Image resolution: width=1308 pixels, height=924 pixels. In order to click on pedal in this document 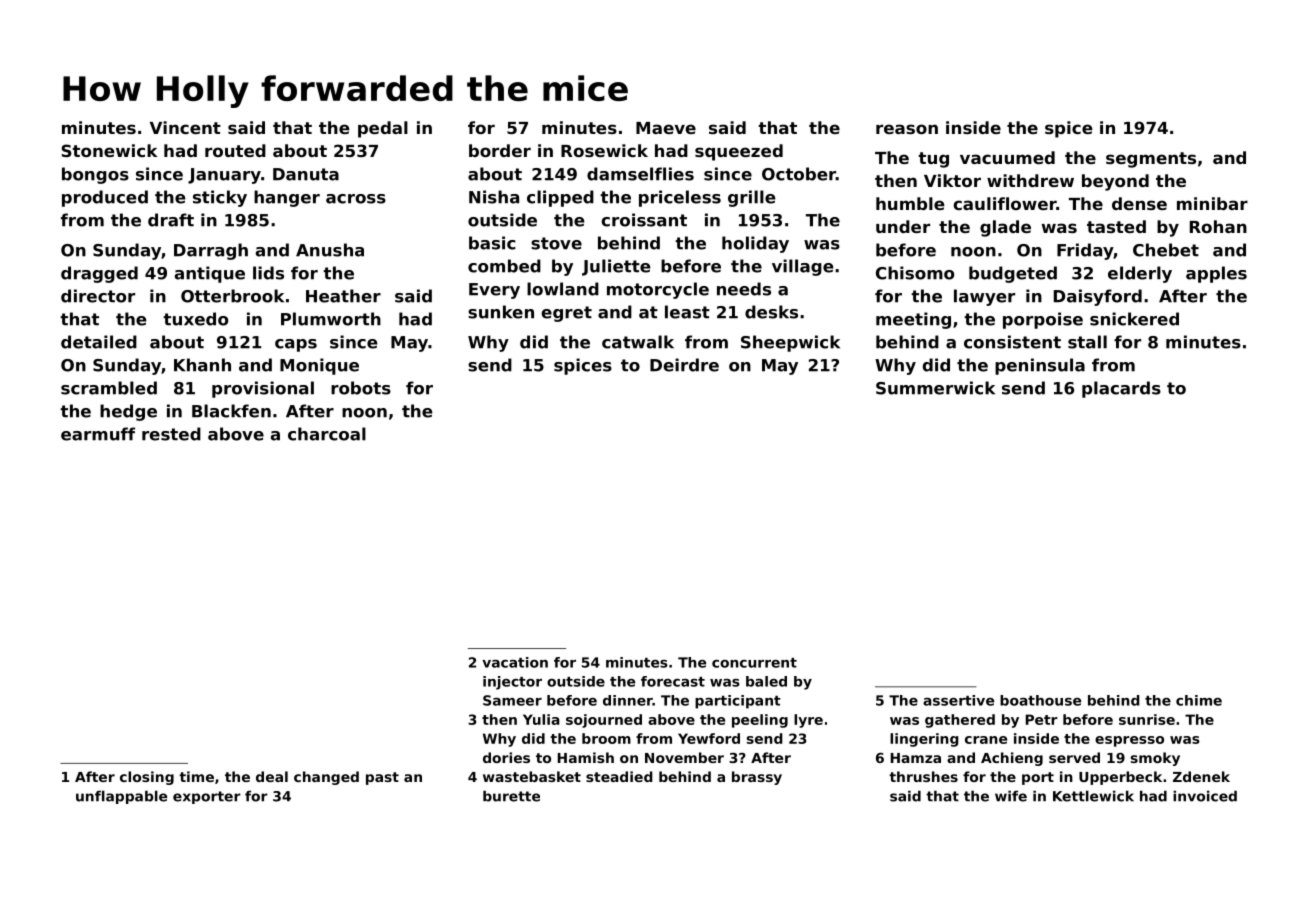, I will do `click(383, 129)`.
